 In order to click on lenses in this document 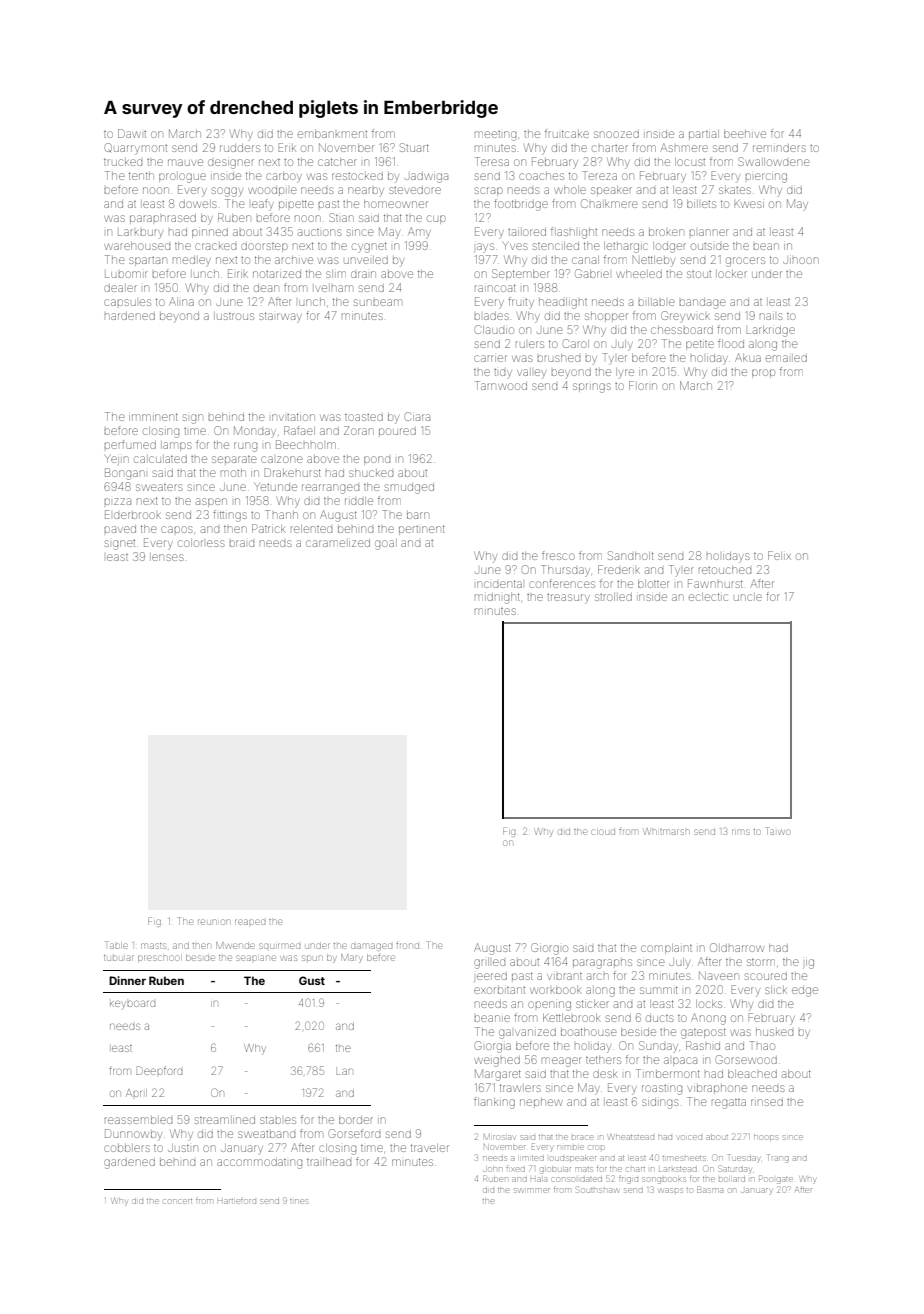, I will do `click(168, 557)`.
